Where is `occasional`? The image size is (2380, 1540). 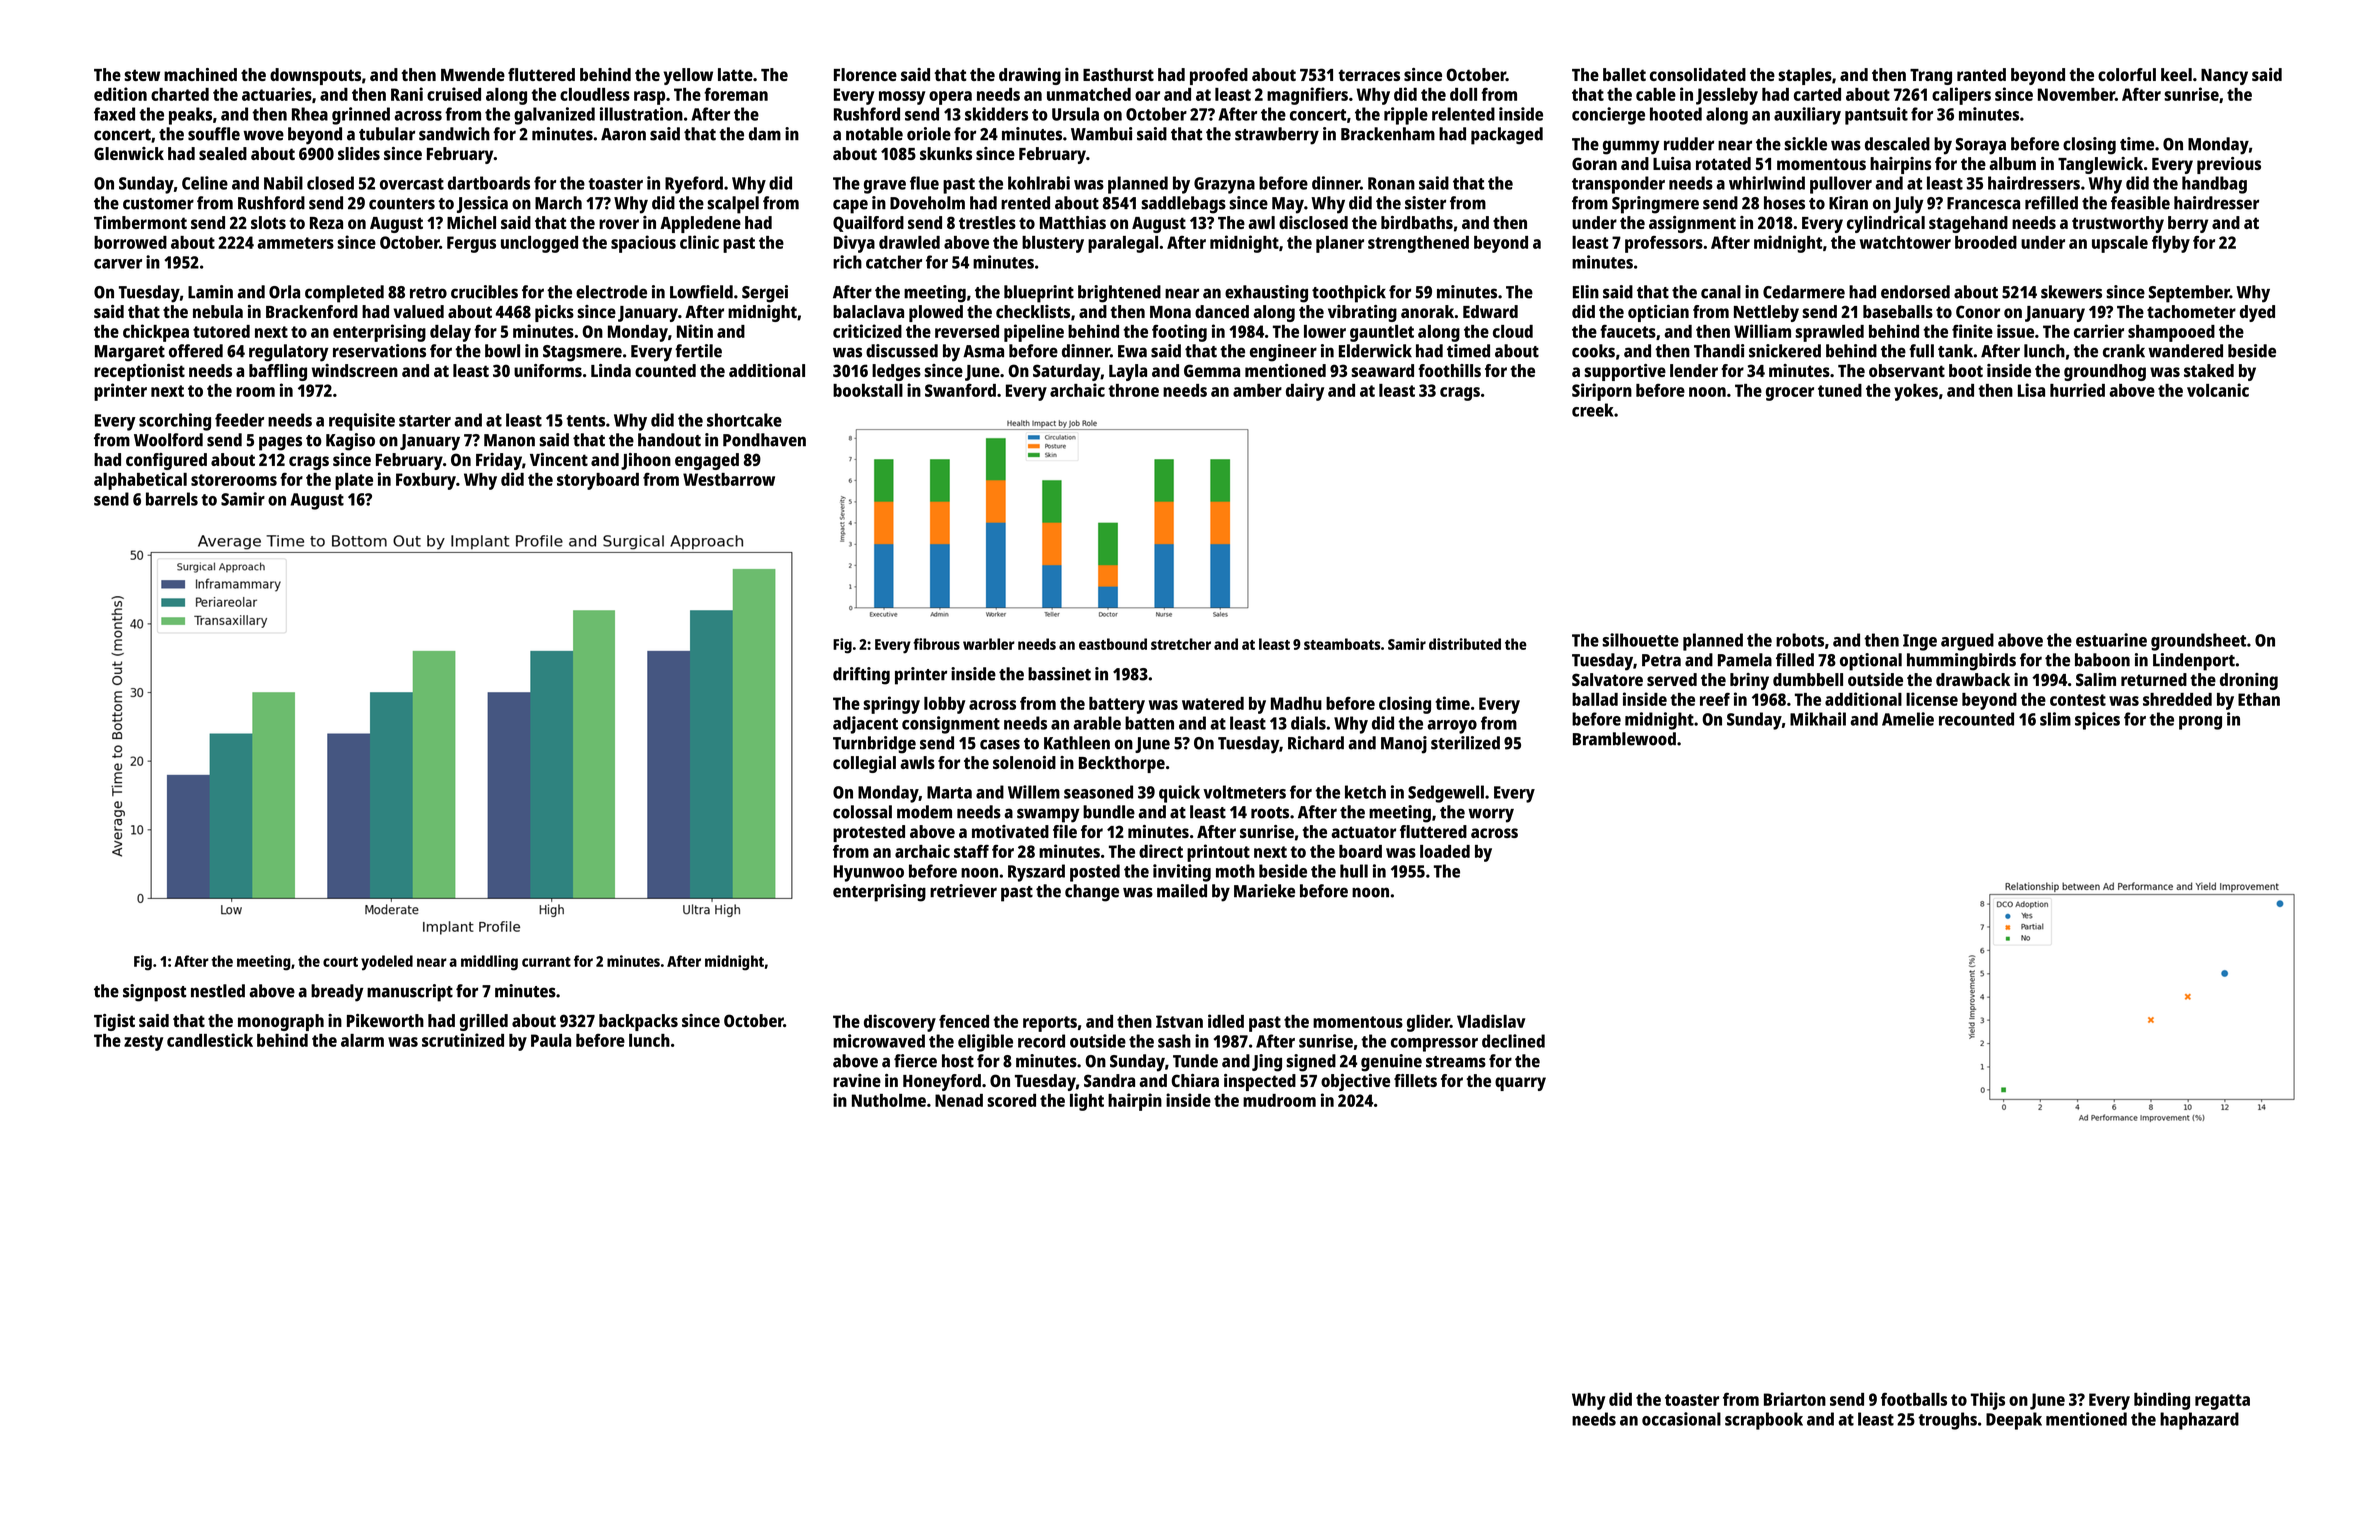
occasional is located at coordinates (1681, 1419).
